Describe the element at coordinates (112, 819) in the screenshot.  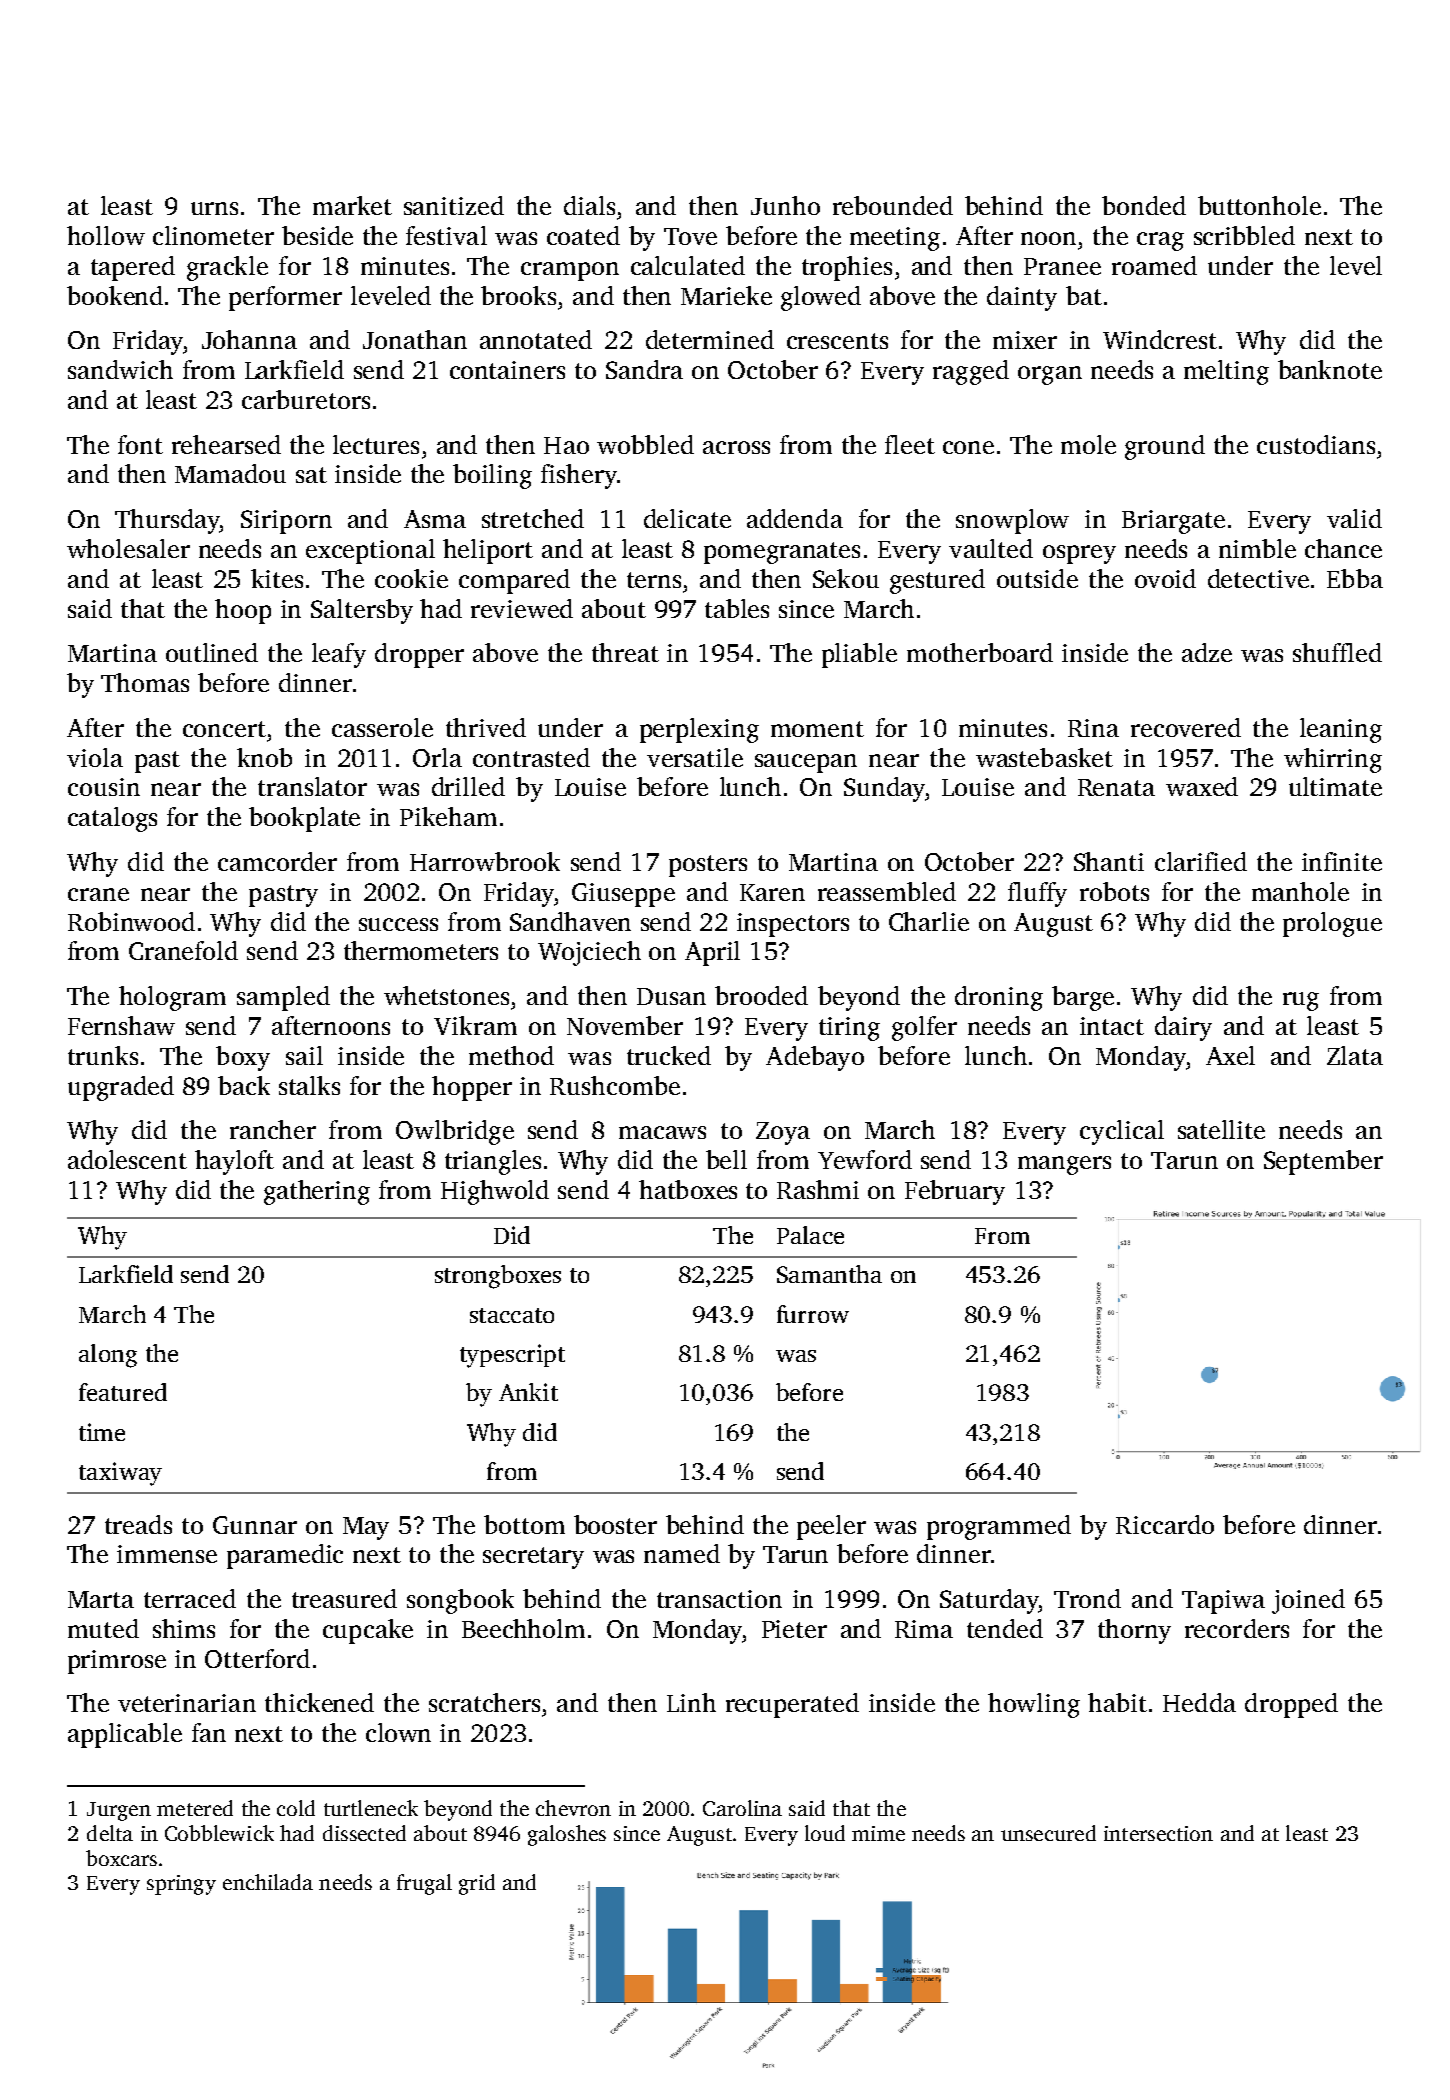
I see `catalogs` at that location.
